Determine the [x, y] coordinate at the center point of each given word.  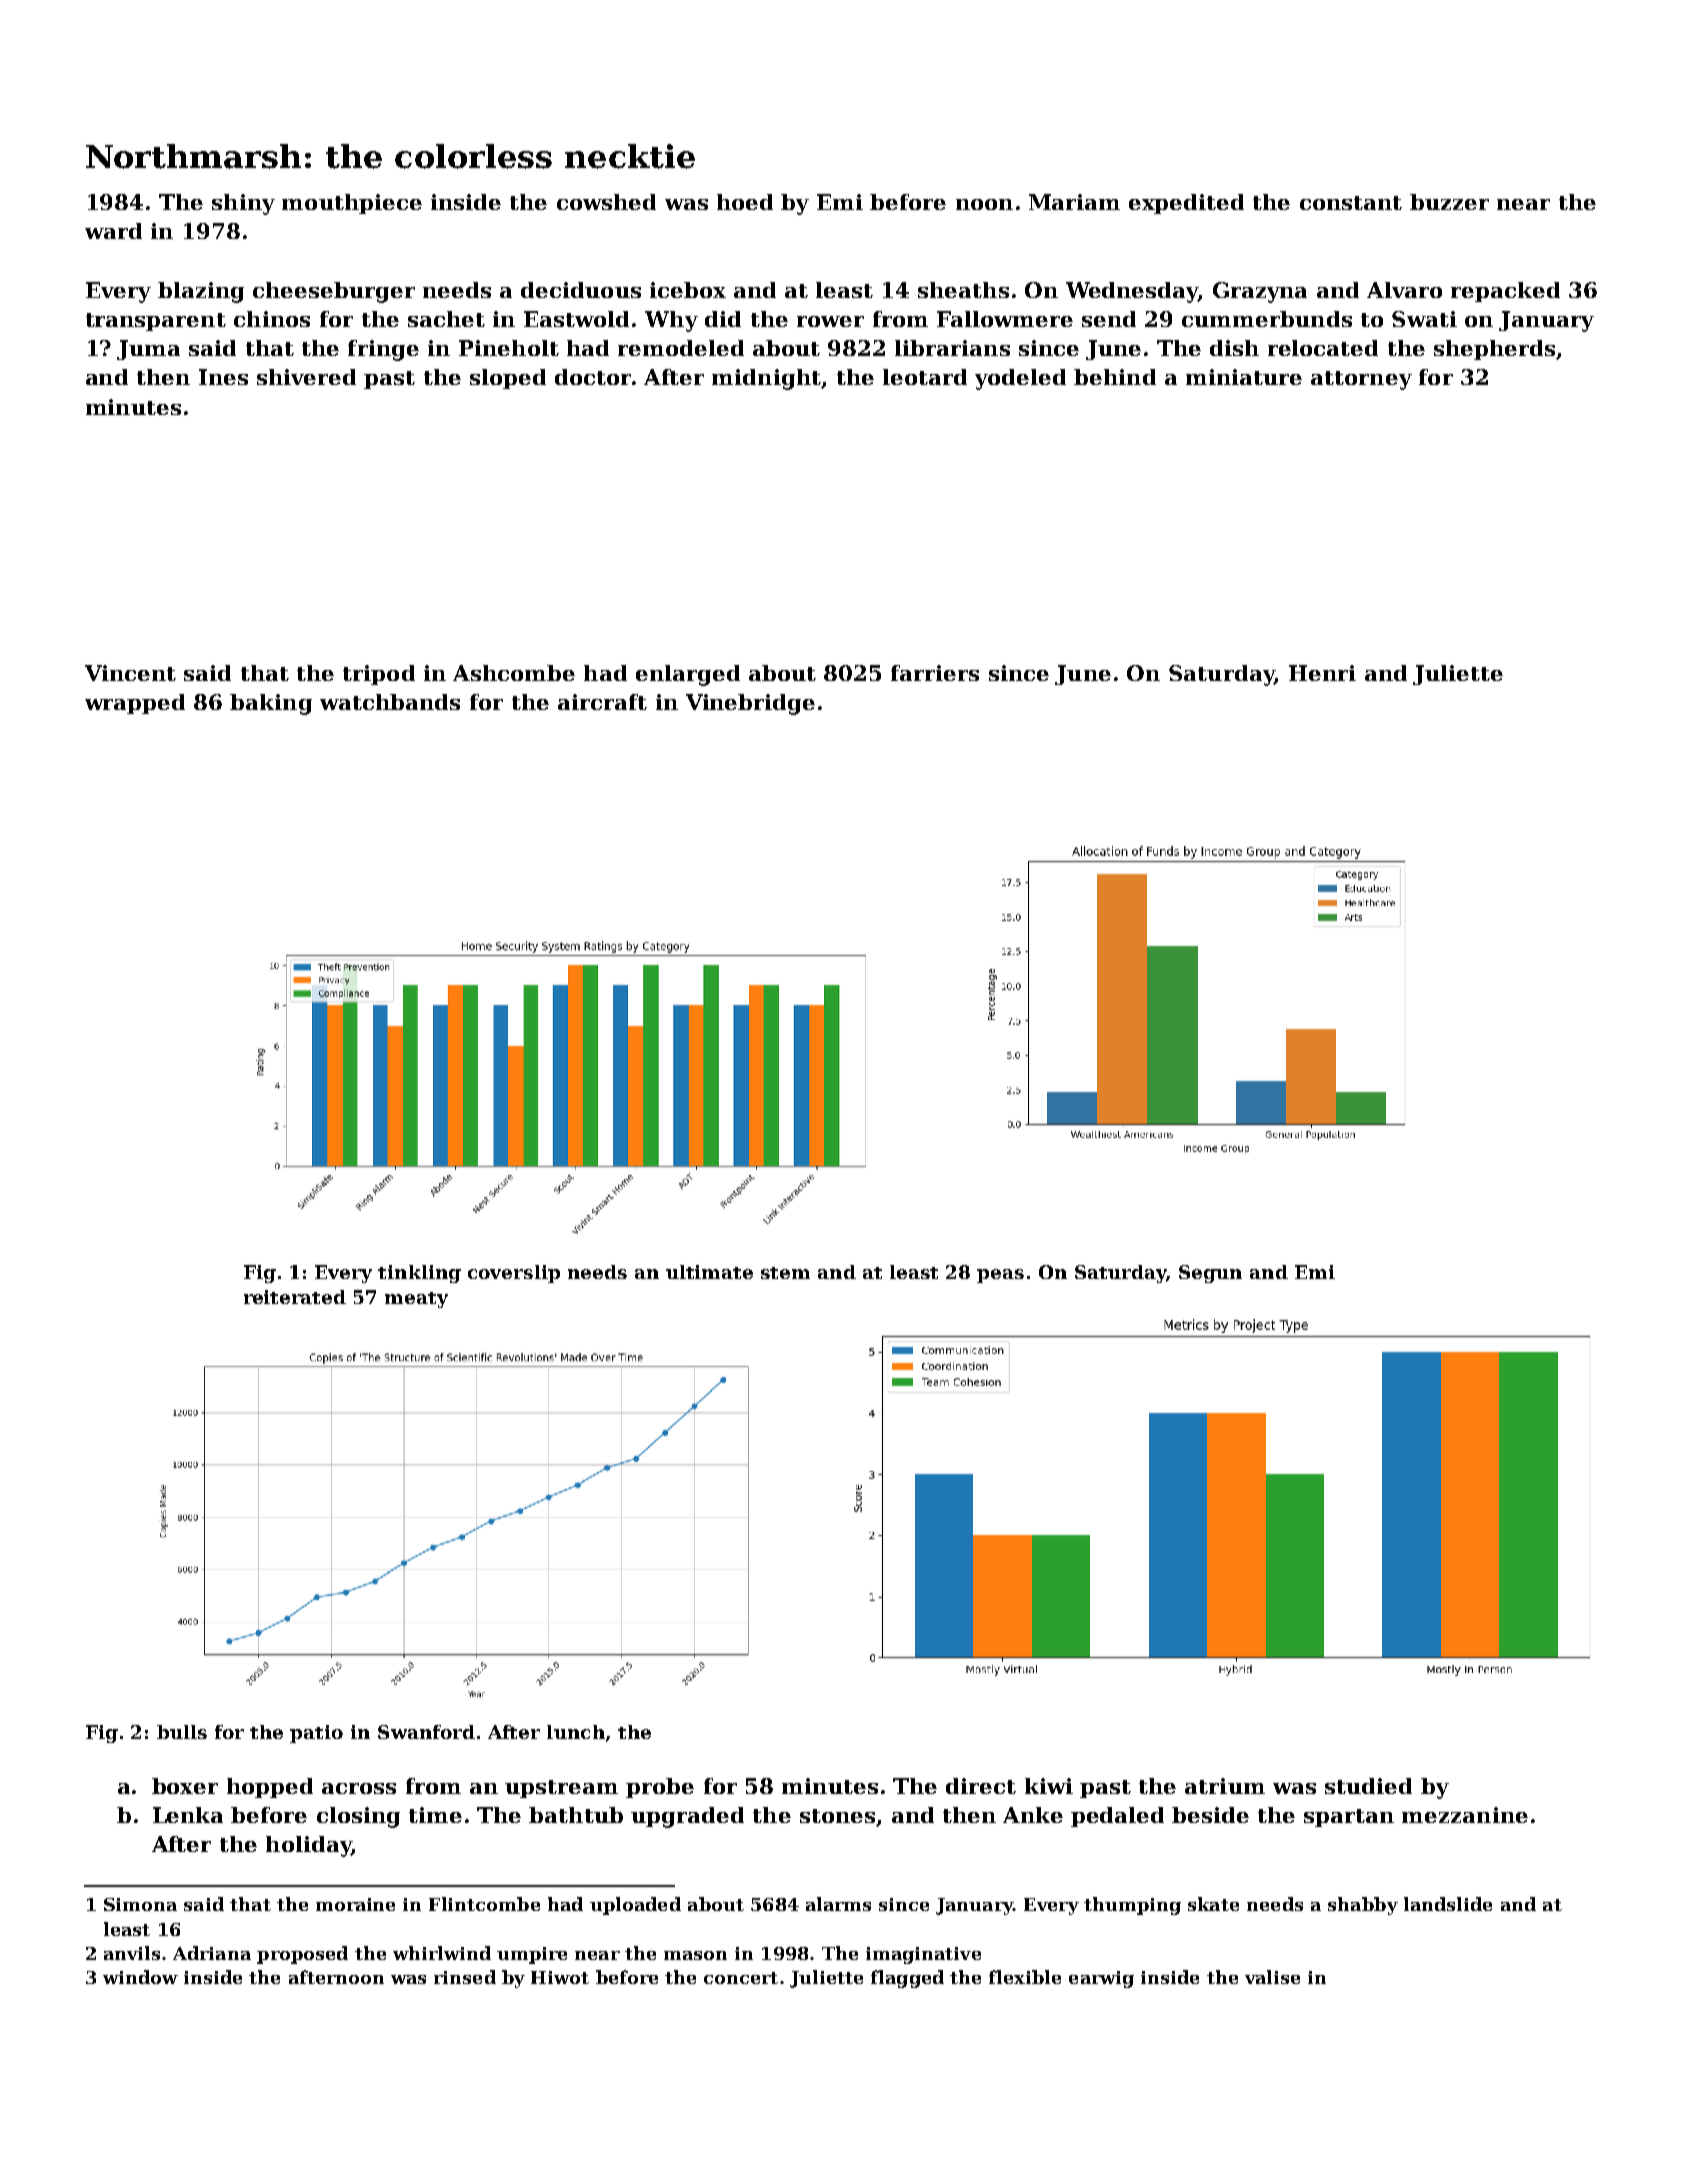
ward [113, 231]
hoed [745, 202]
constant [1351, 203]
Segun [1210, 1274]
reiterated [295, 1297]
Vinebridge [750, 704]
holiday [309, 1846]
